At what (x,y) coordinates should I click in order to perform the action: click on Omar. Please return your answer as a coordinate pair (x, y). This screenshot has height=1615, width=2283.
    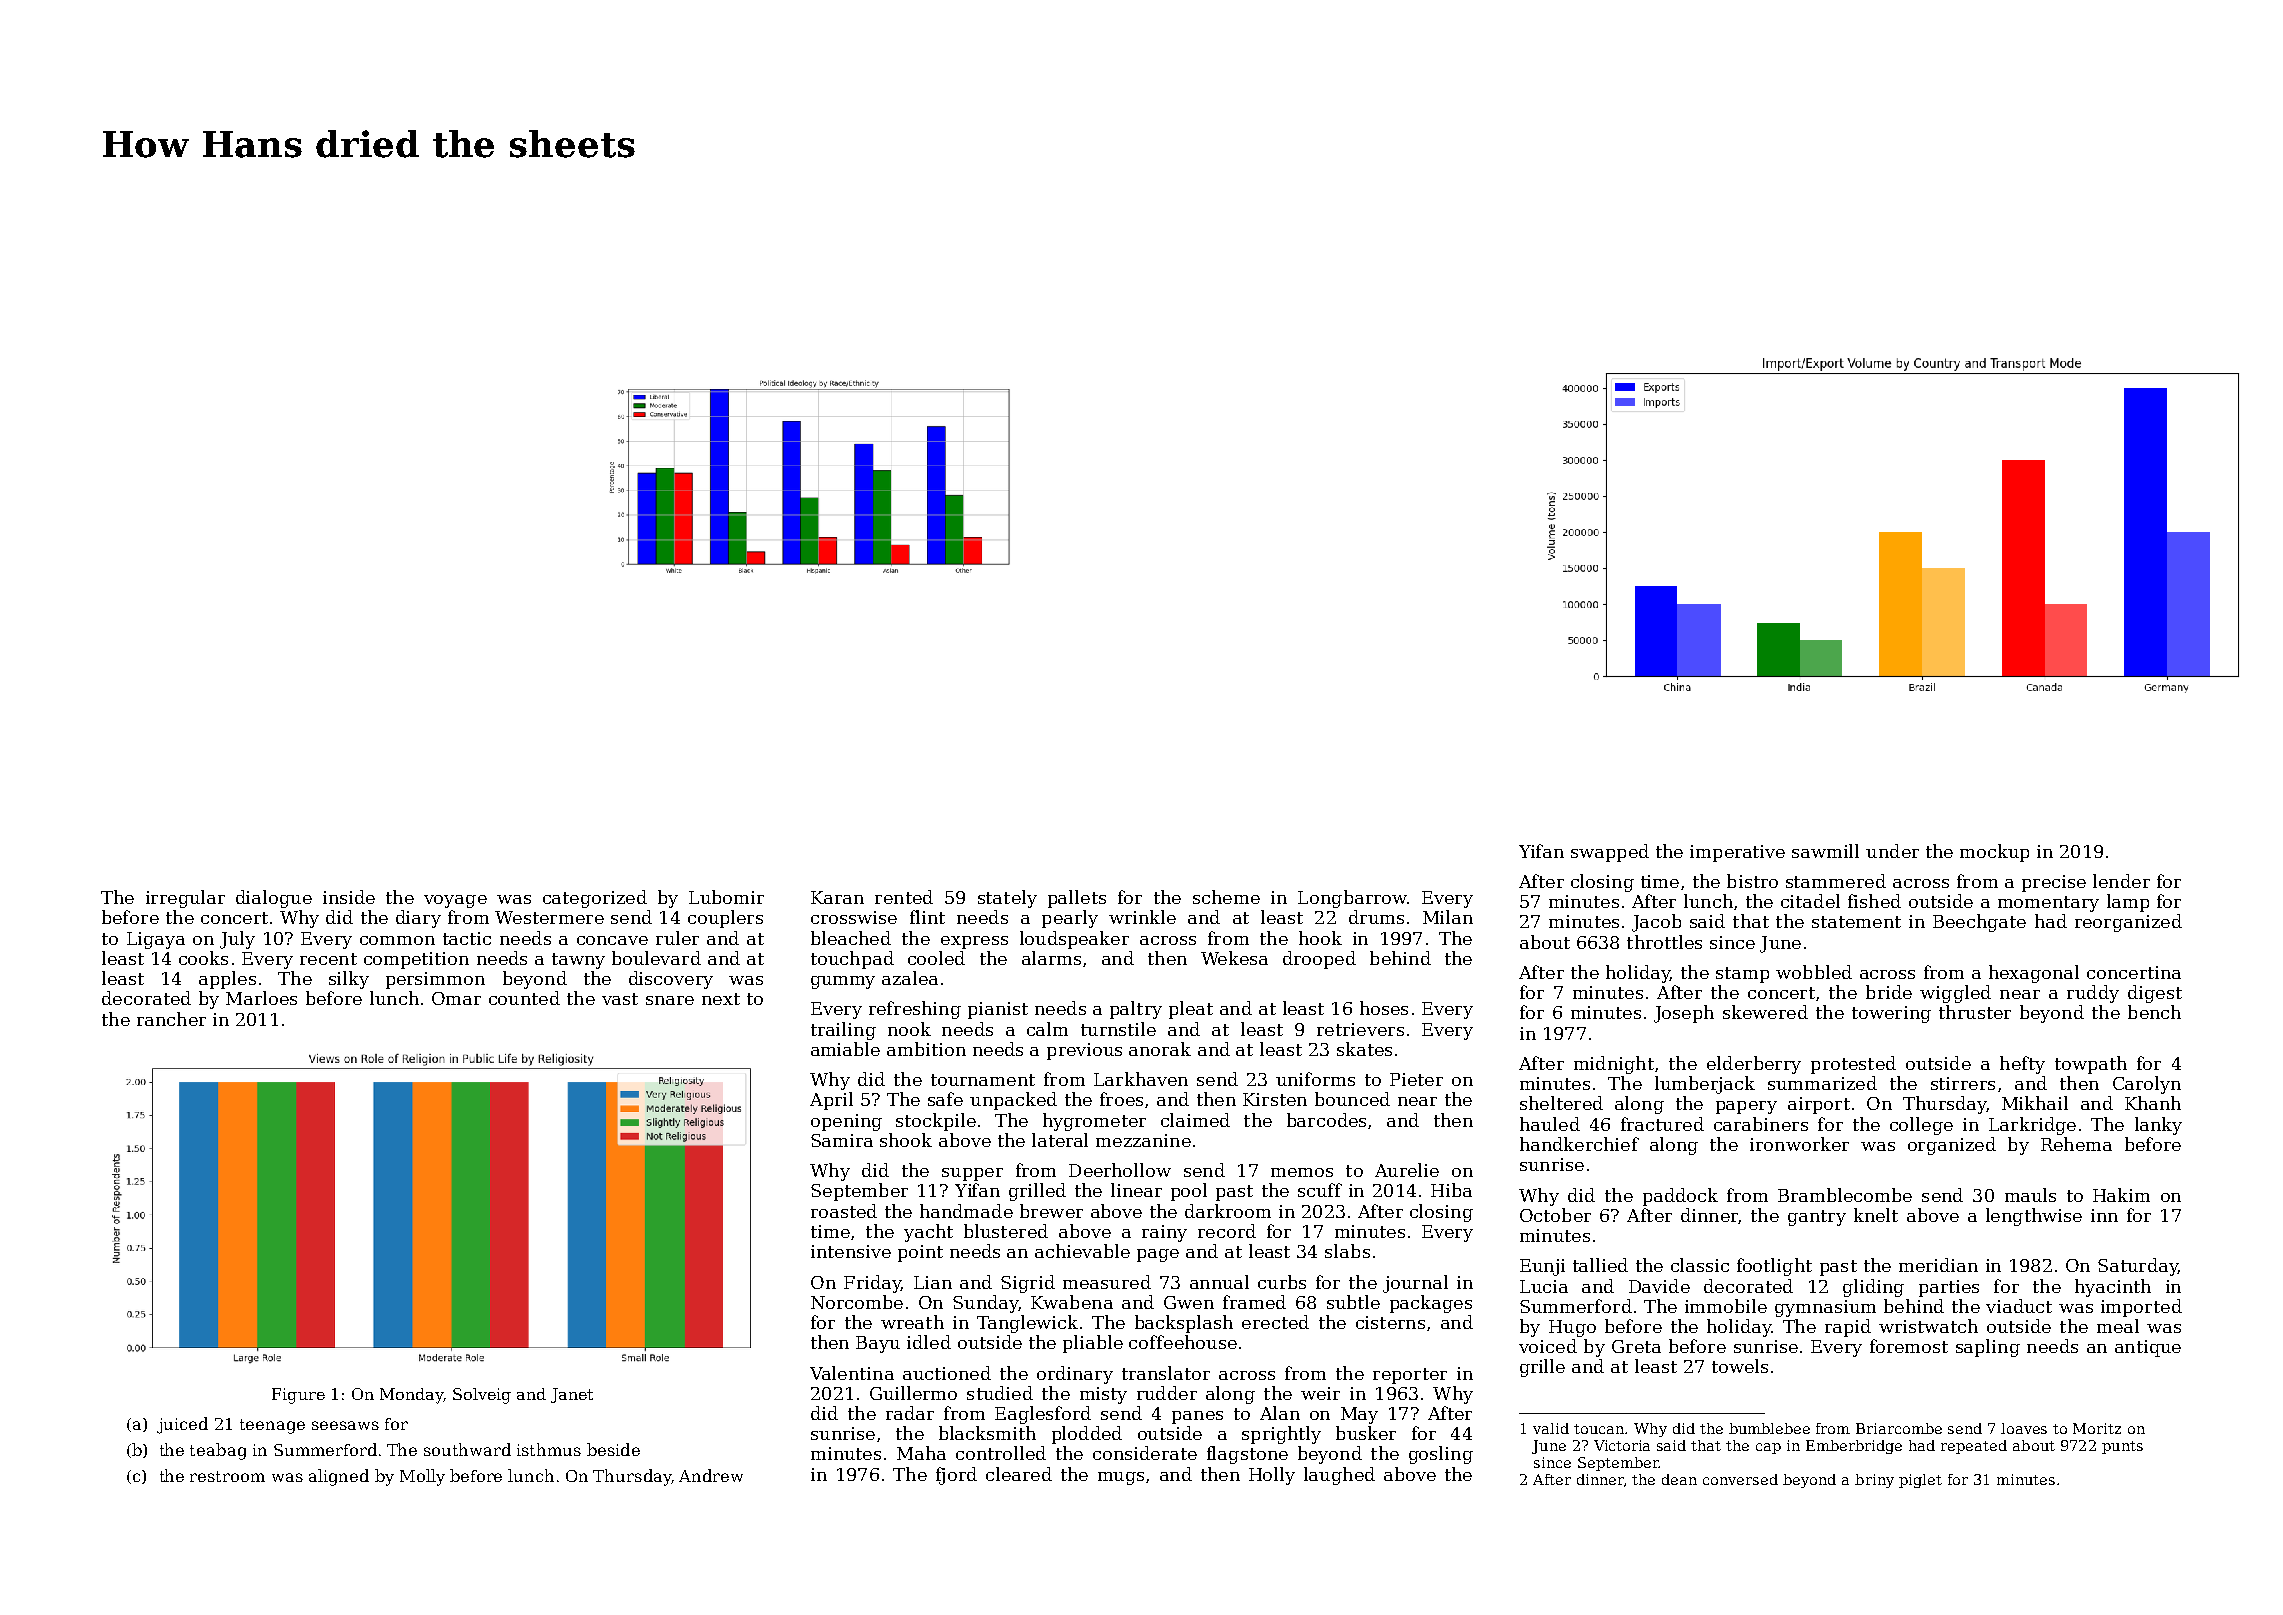
    Looking at the image, I should click on (456, 998).
